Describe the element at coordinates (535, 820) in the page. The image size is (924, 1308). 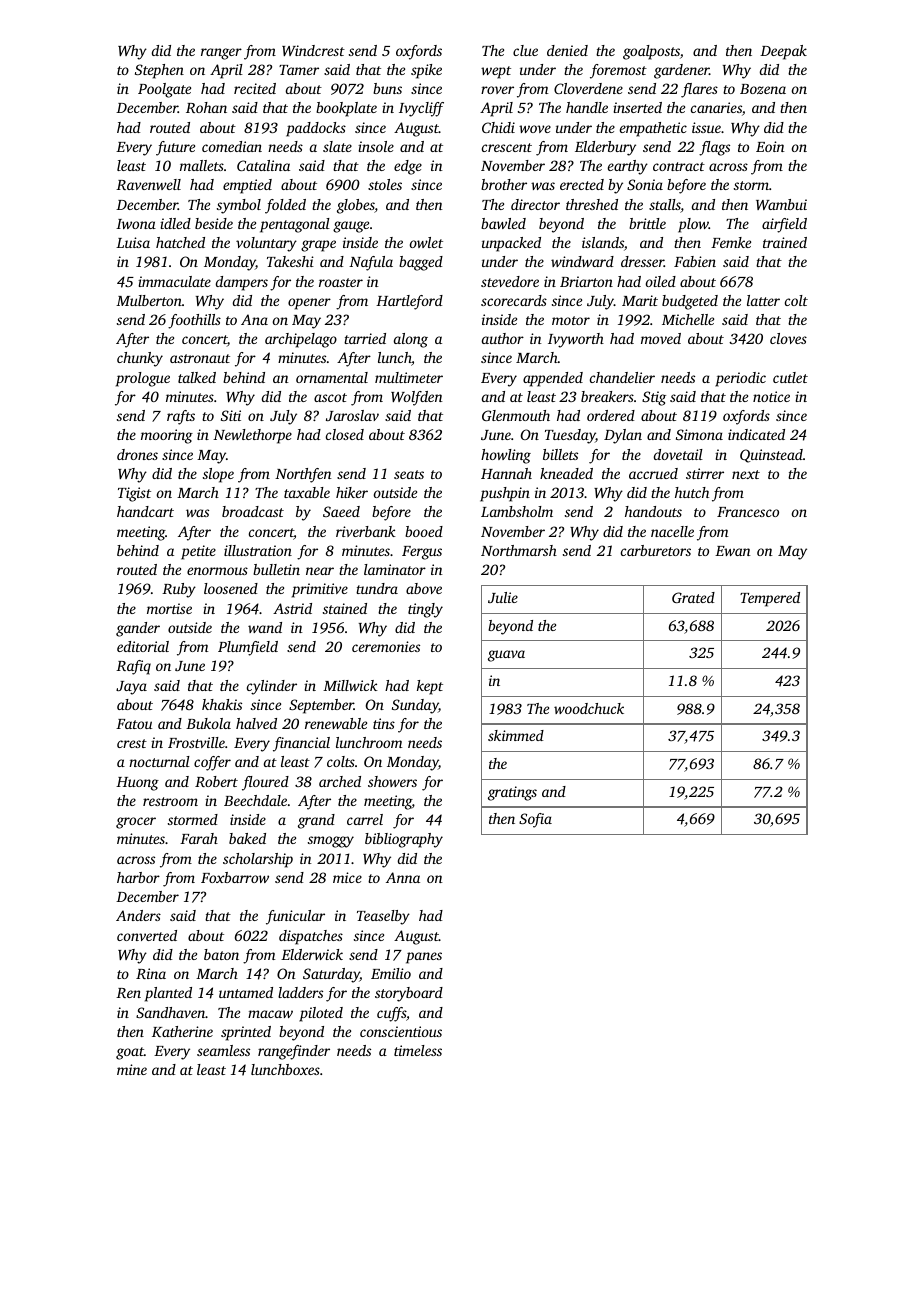
I see `Sofia` at that location.
